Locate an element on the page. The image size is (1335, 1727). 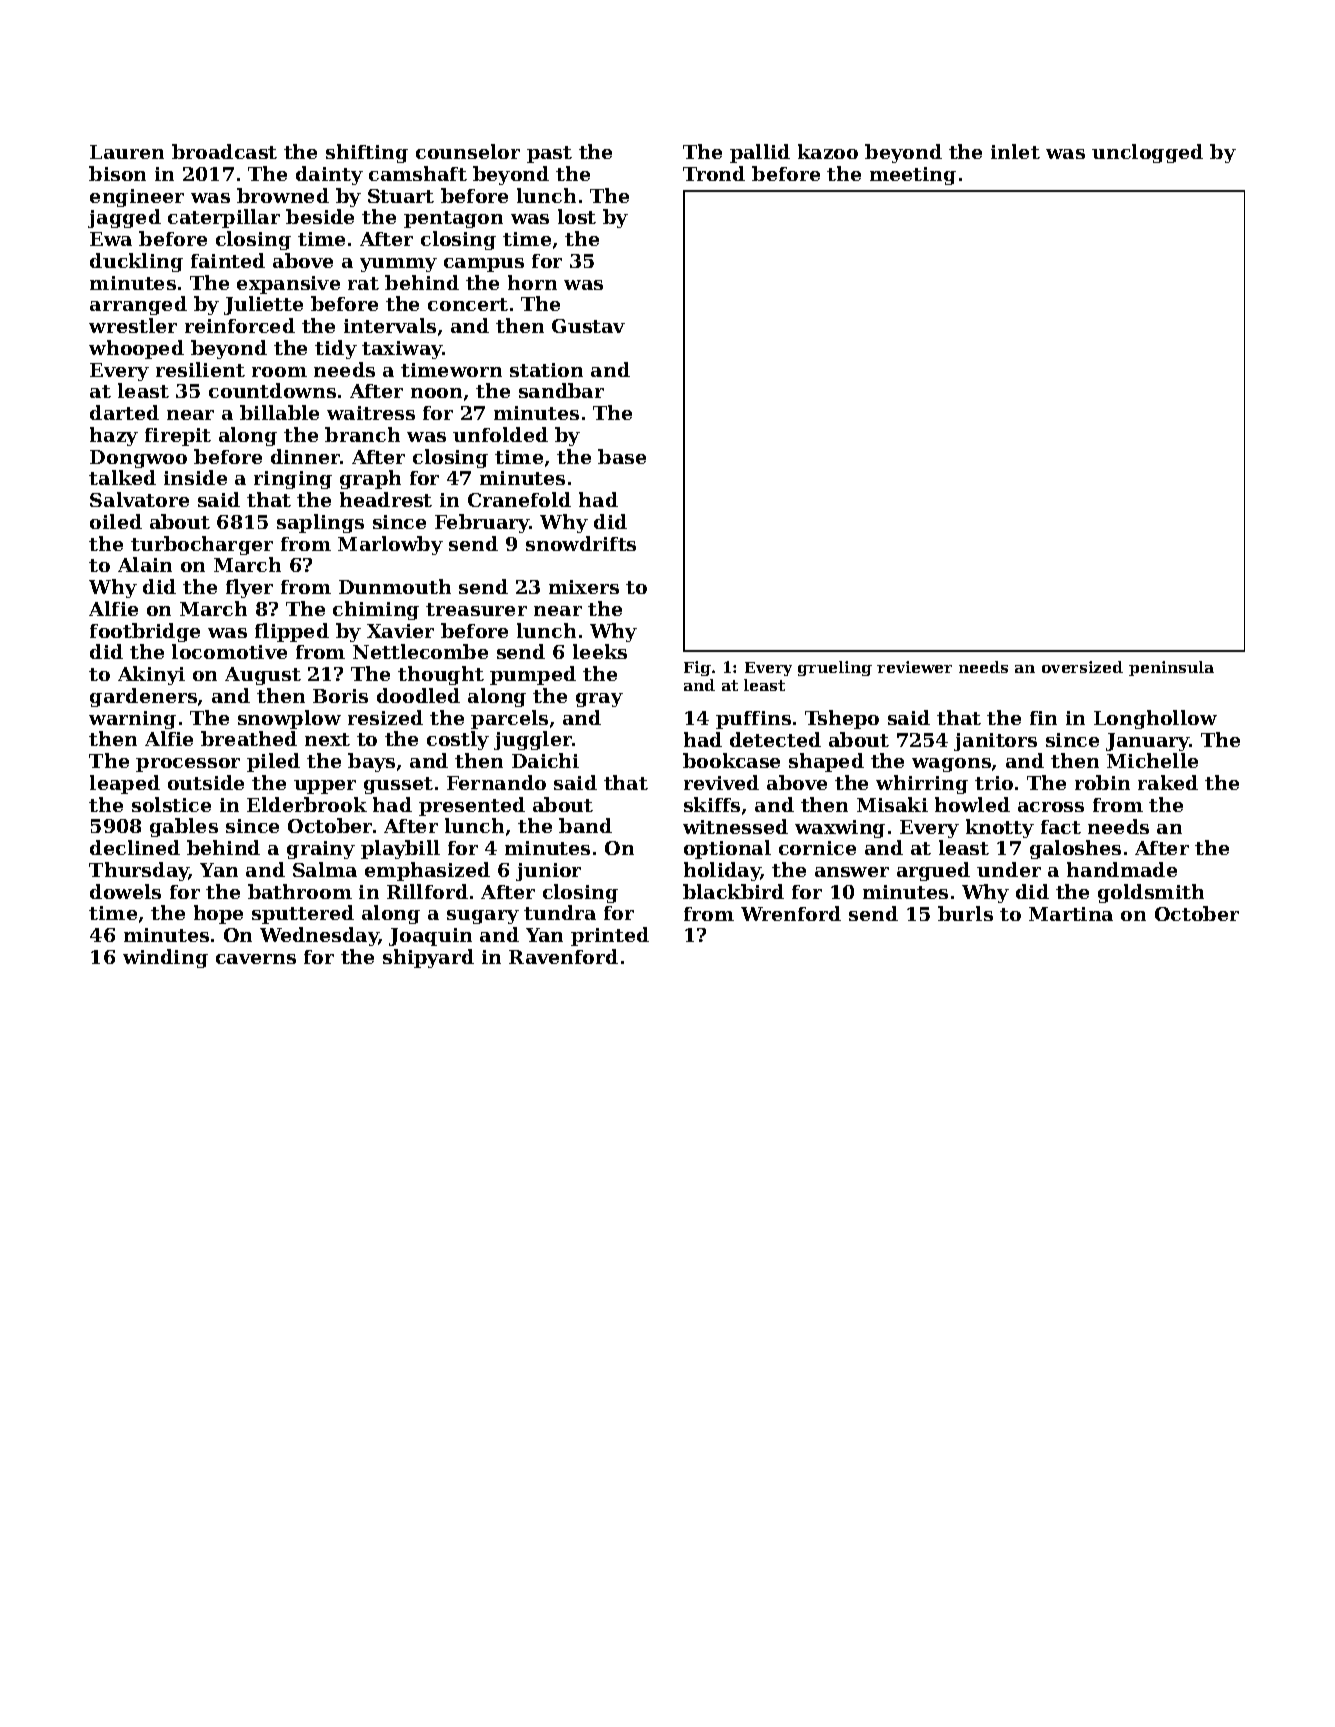
arranged is located at coordinates (138, 305).
